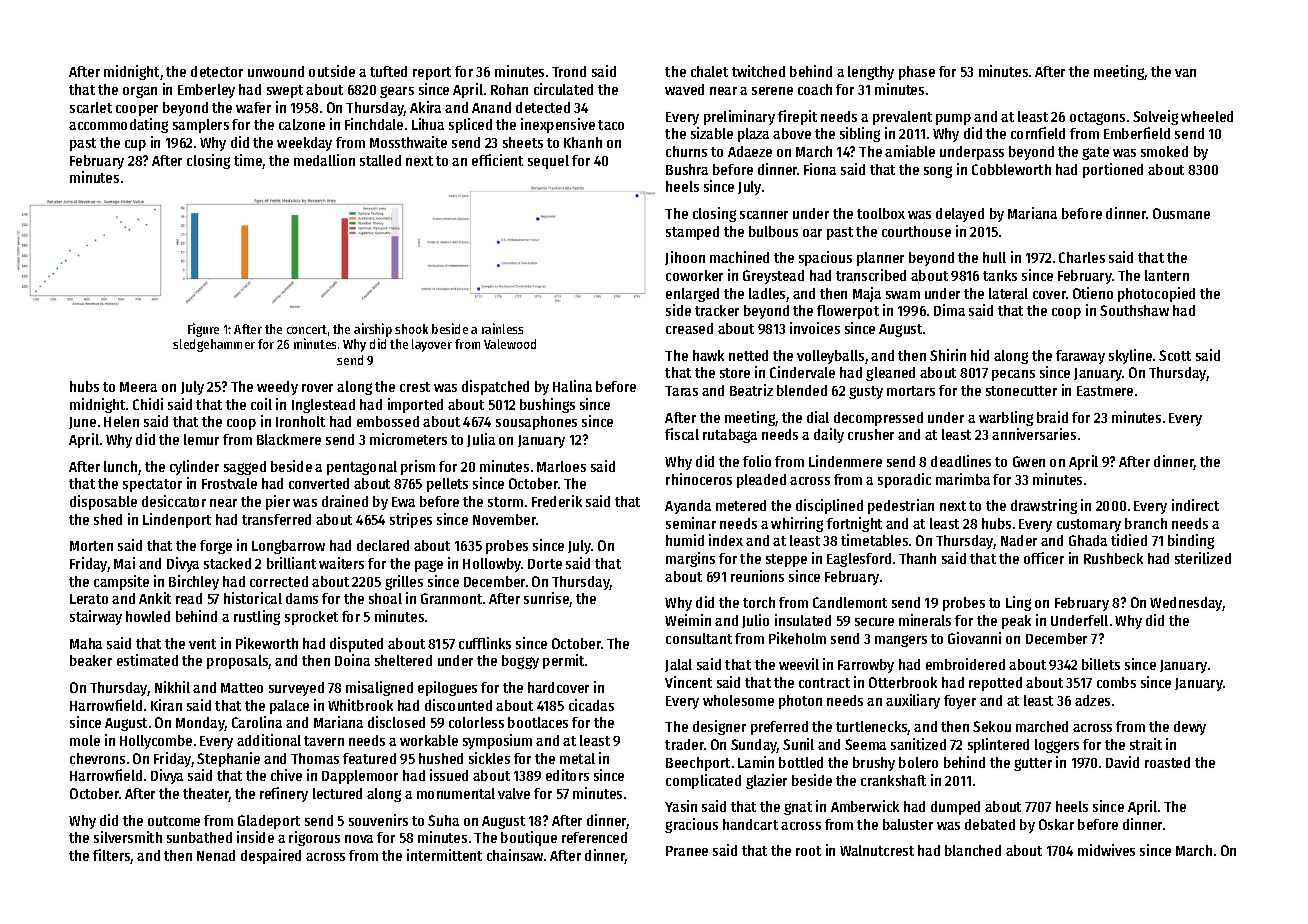 The height and width of the page is (924, 1308). What do you see at coordinates (820, 169) in the page?
I see `Fiona` at bounding box center [820, 169].
